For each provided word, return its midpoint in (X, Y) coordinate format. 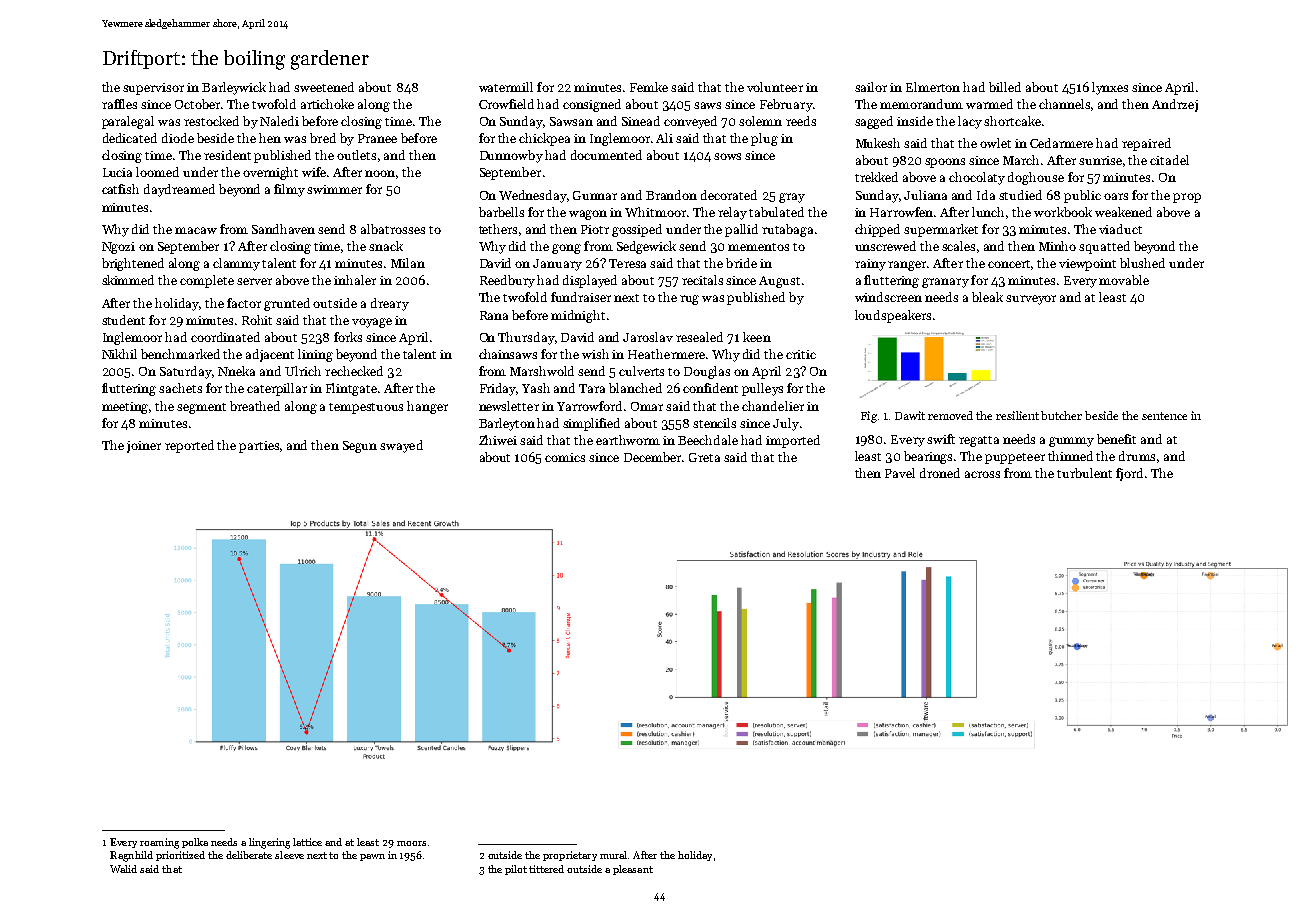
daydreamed (179, 190)
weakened (1123, 212)
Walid (123, 869)
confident (710, 388)
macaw (196, 230)
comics (565, 457)
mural (613, 855)
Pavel (900, 473)
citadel (1169, 160)
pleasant (633, 870)
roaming (159, 843)
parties (259, 447)
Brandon (671, 195)
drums (1137, 456)
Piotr (595, 229)
